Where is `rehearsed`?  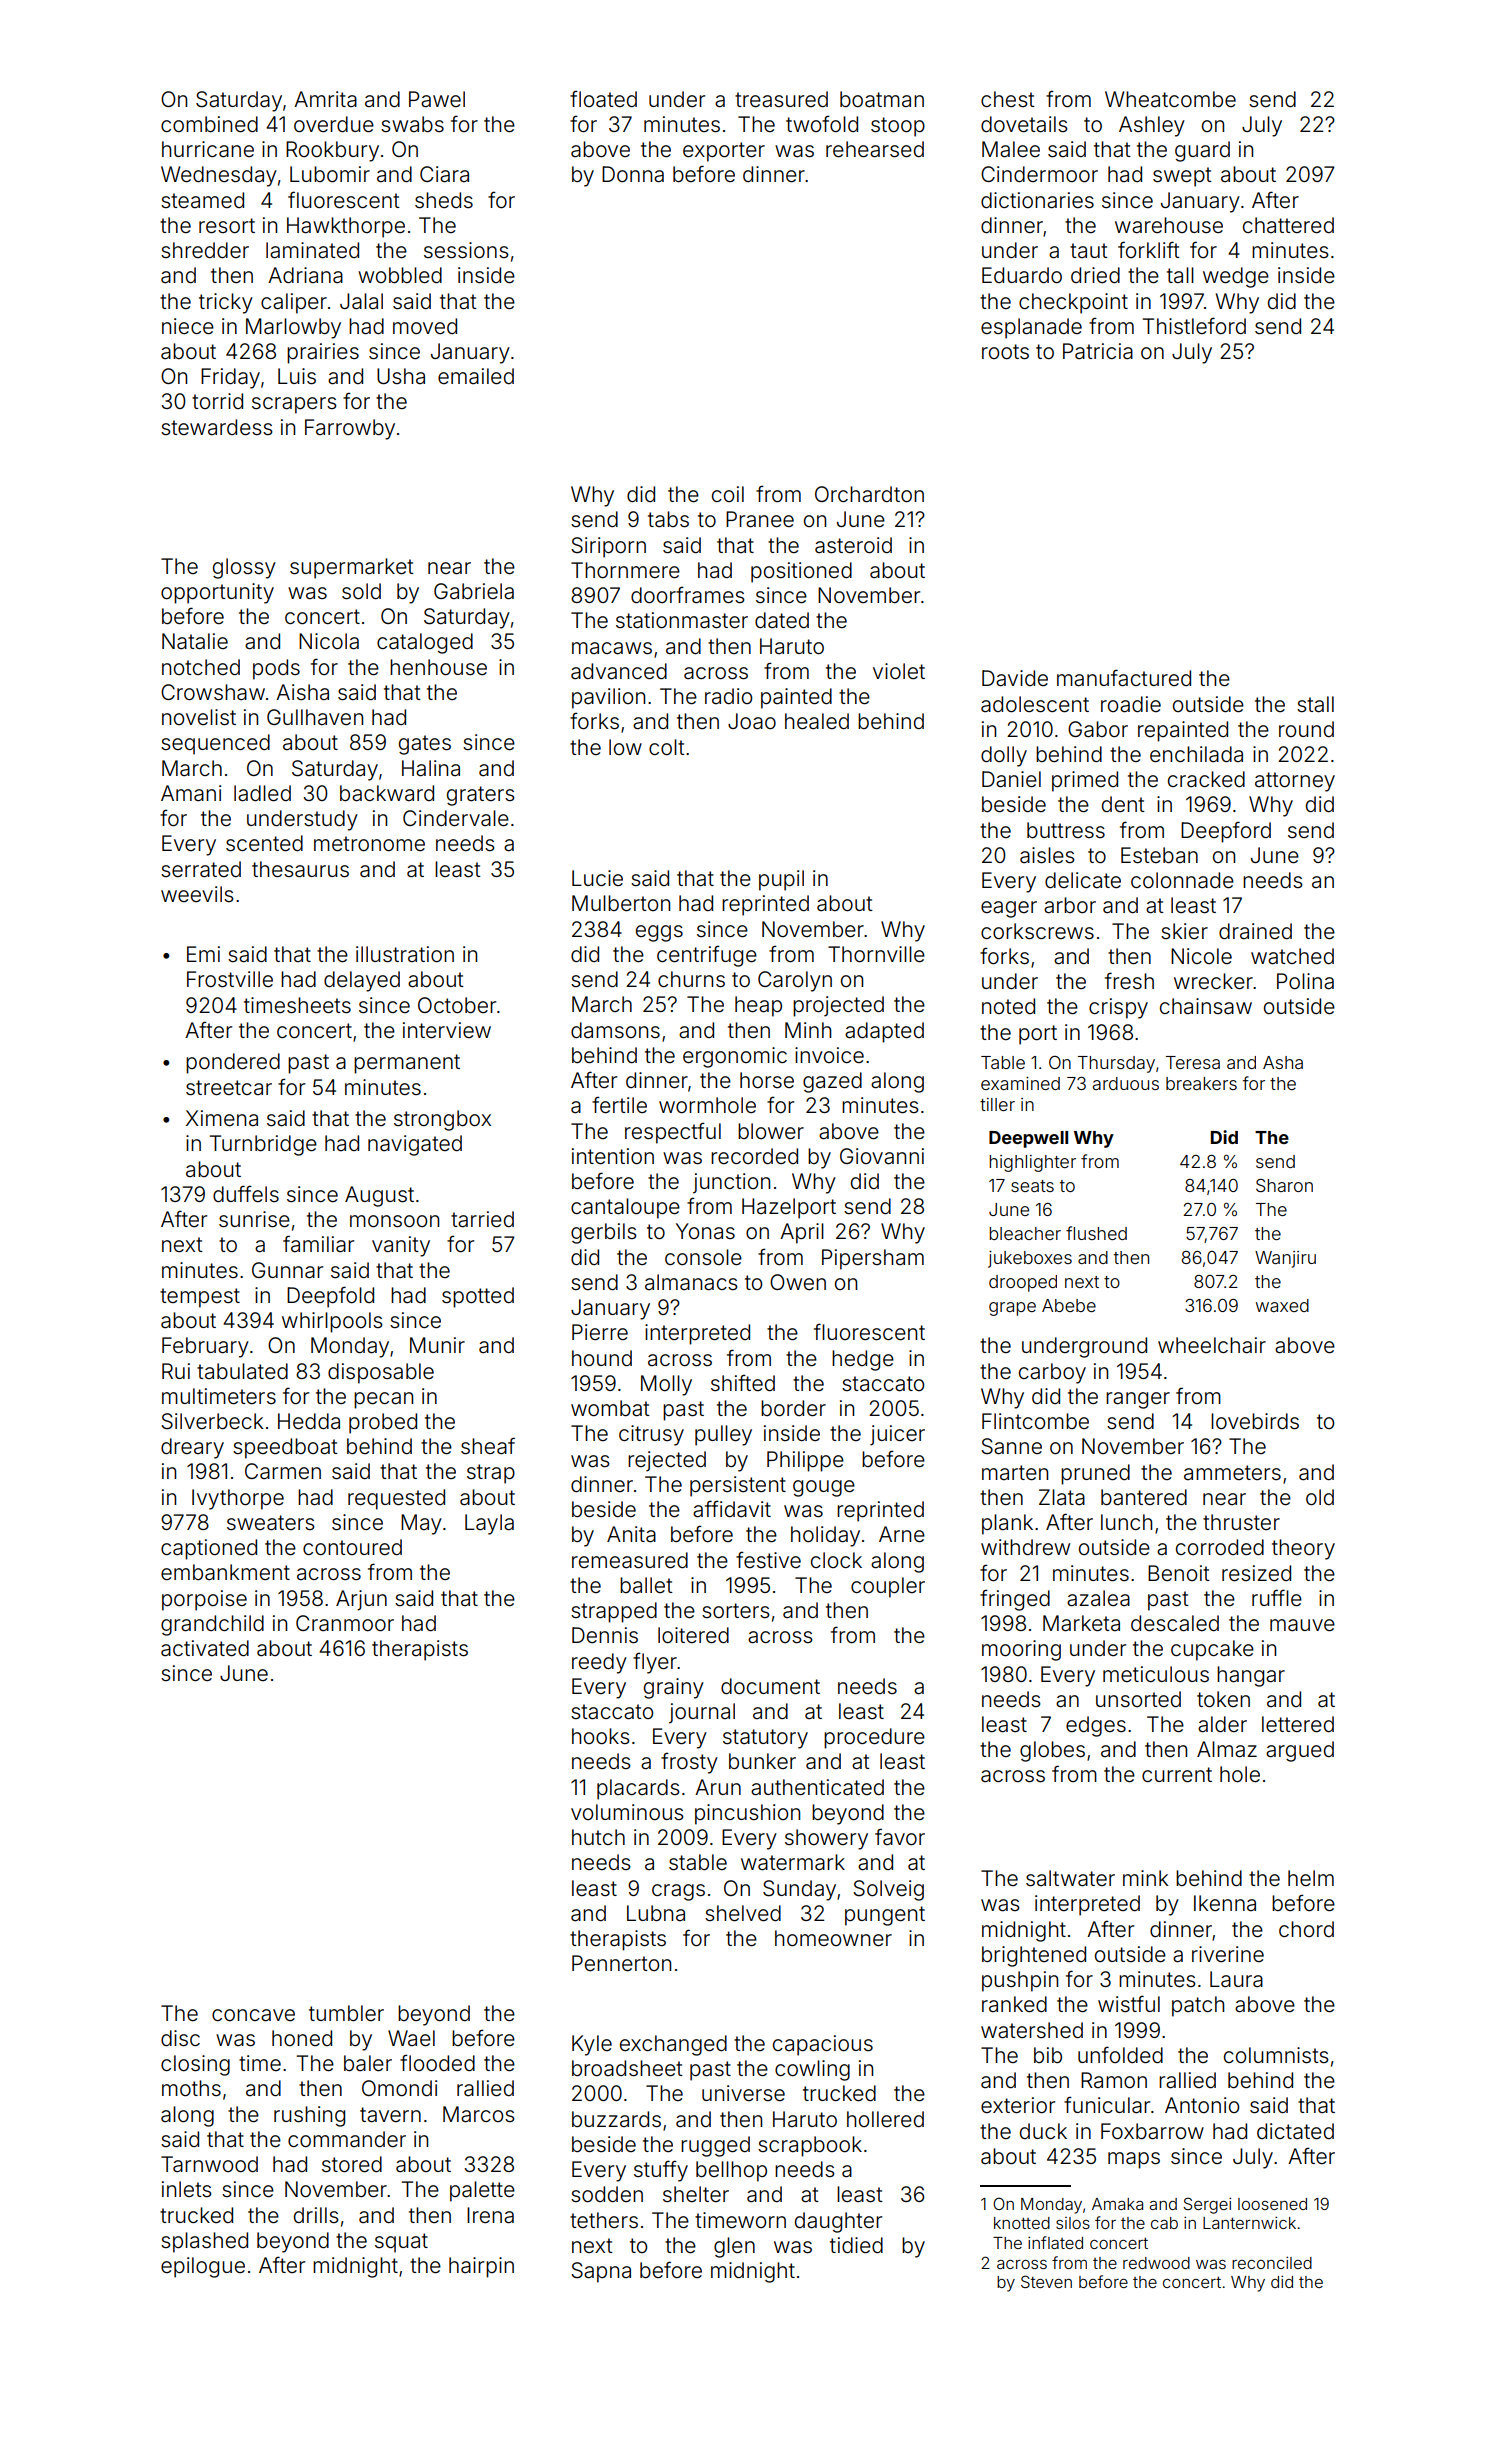 rehearsed is located at coordinates (875, 149).
